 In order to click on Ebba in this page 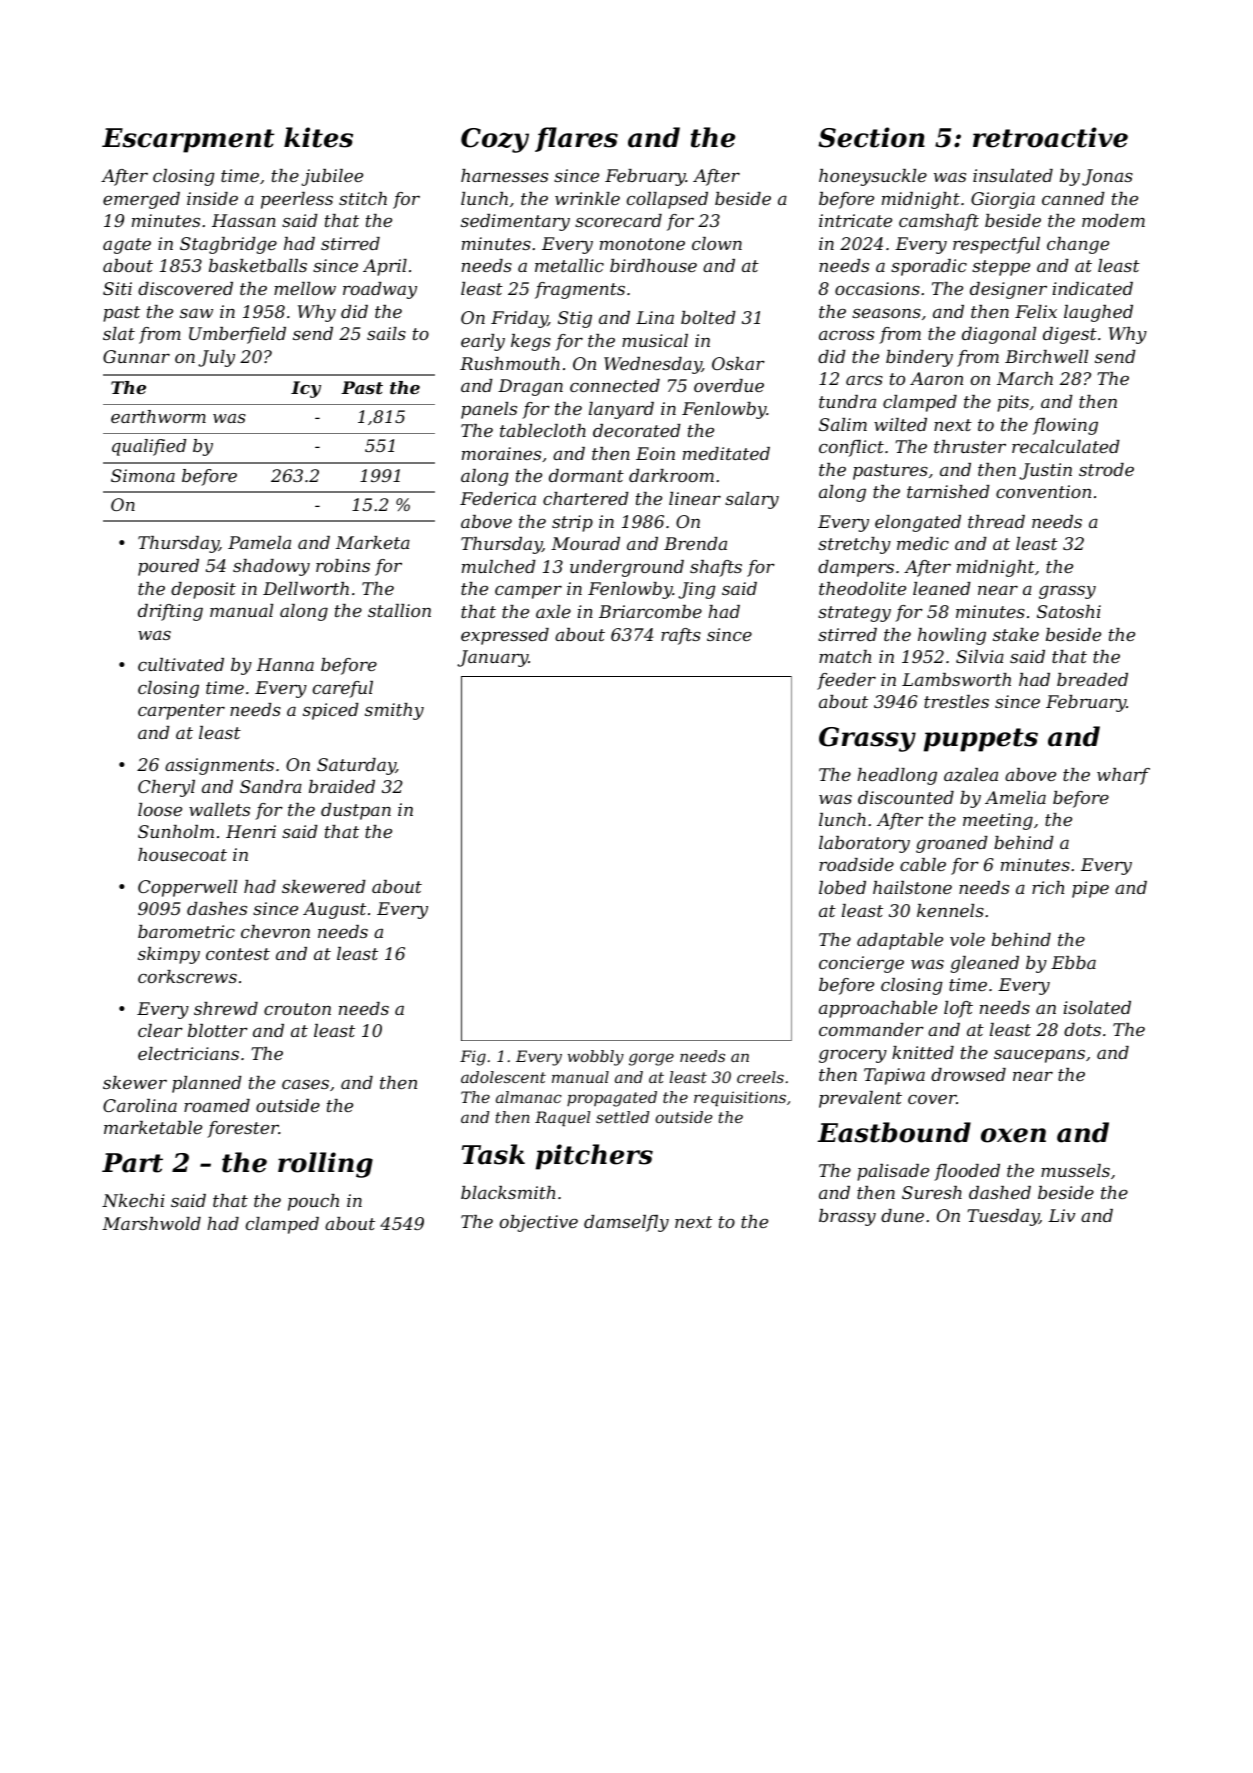, I will do `click(1073, 962)`.
